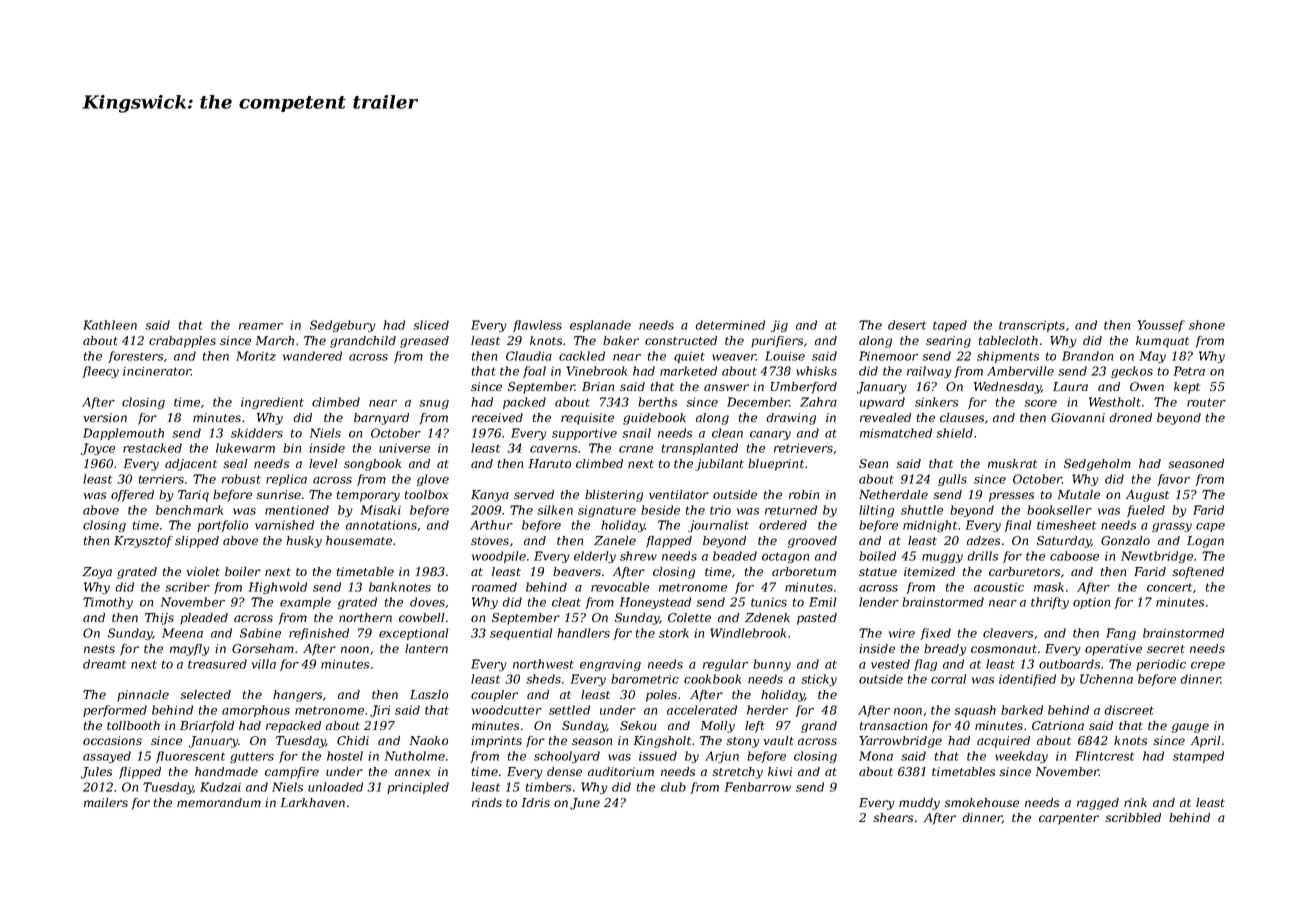 The height and width of the page is (924, 1308). I want to click on dreamt, so click(104, 664).
